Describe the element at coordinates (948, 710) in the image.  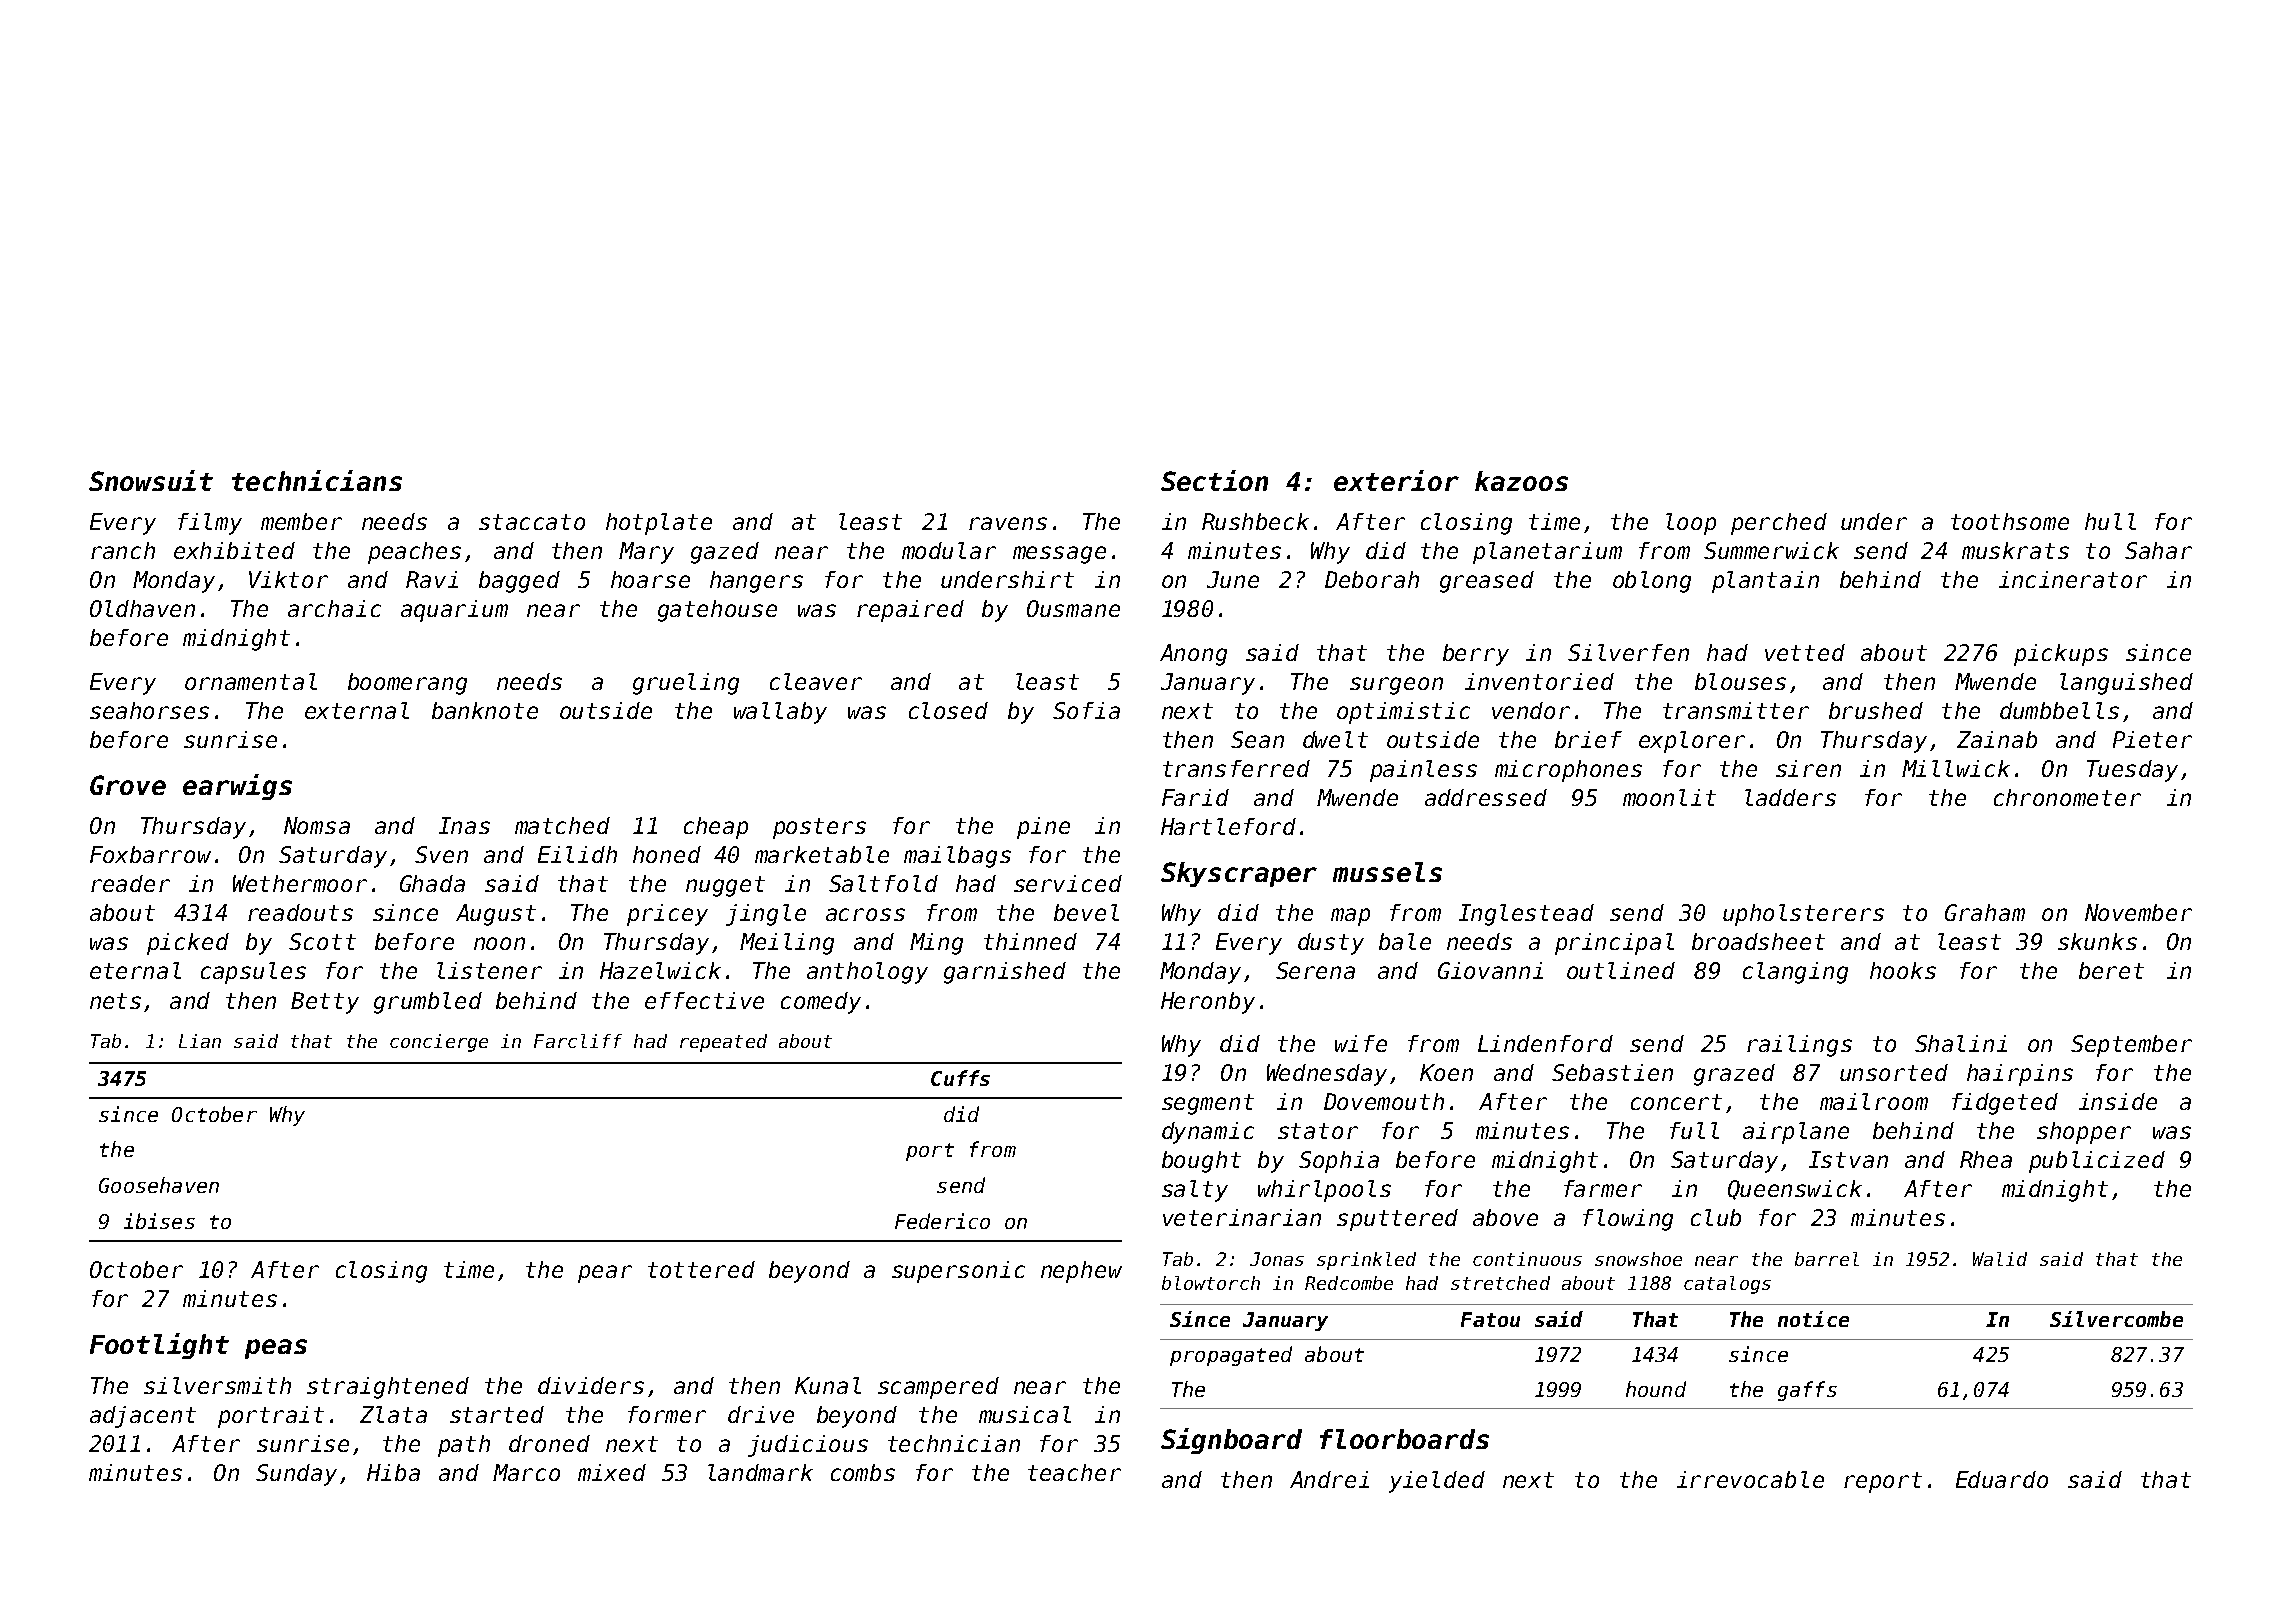
I see `closed` at that location.
